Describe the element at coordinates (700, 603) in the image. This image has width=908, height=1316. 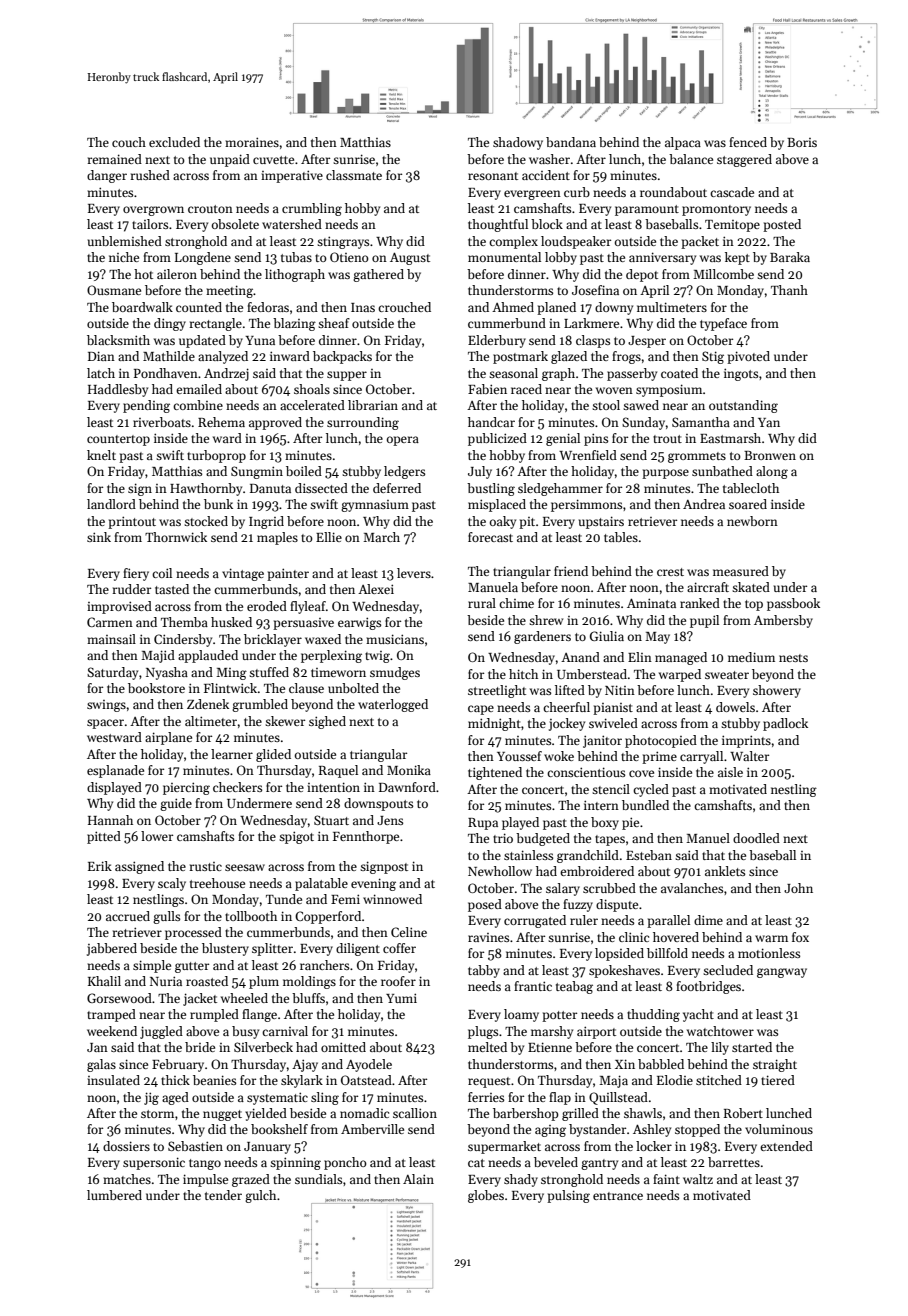
I see `ranked` at that location.
